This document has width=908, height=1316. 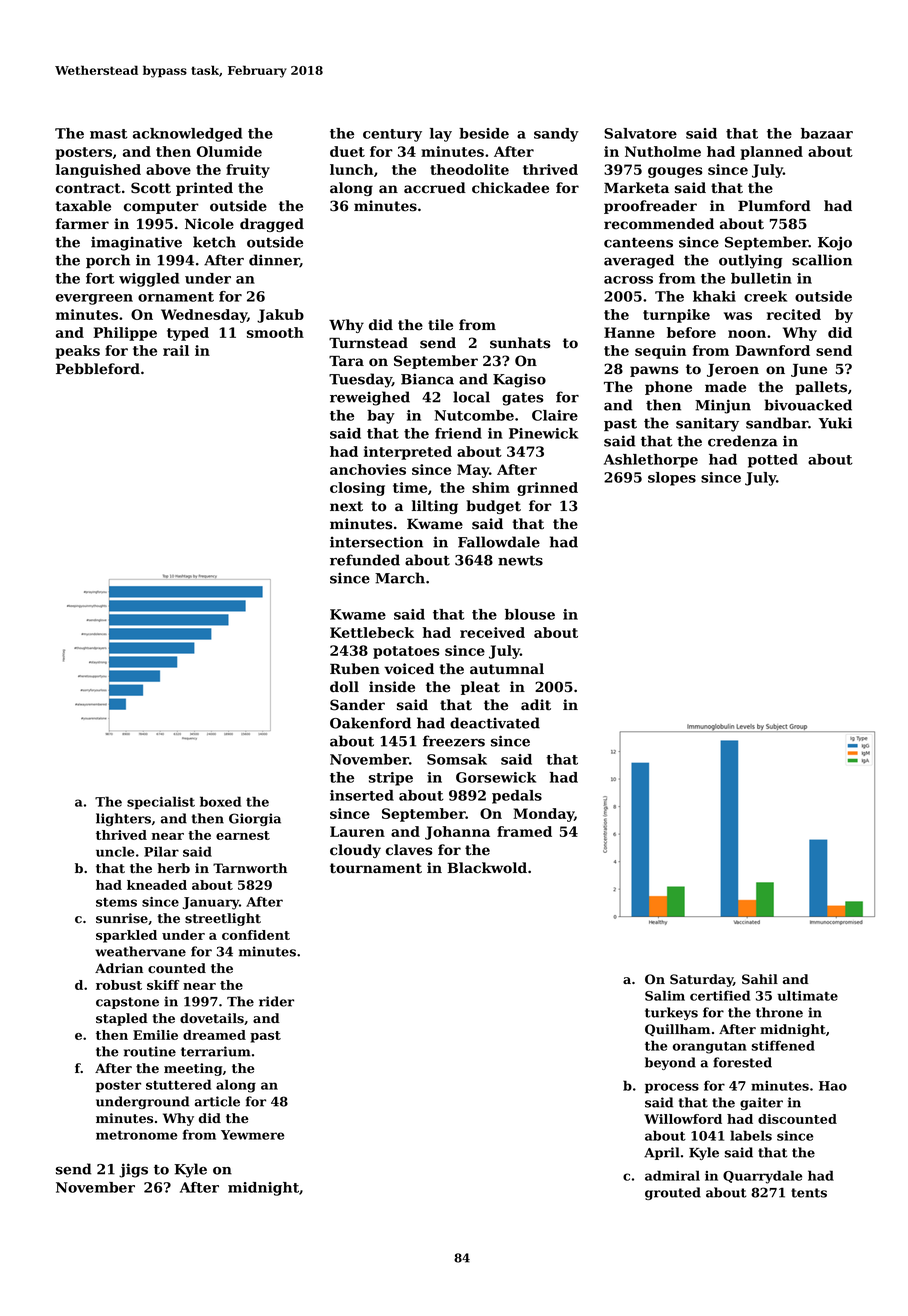 I want to click on Olumide, so click(x=229, y=151).
